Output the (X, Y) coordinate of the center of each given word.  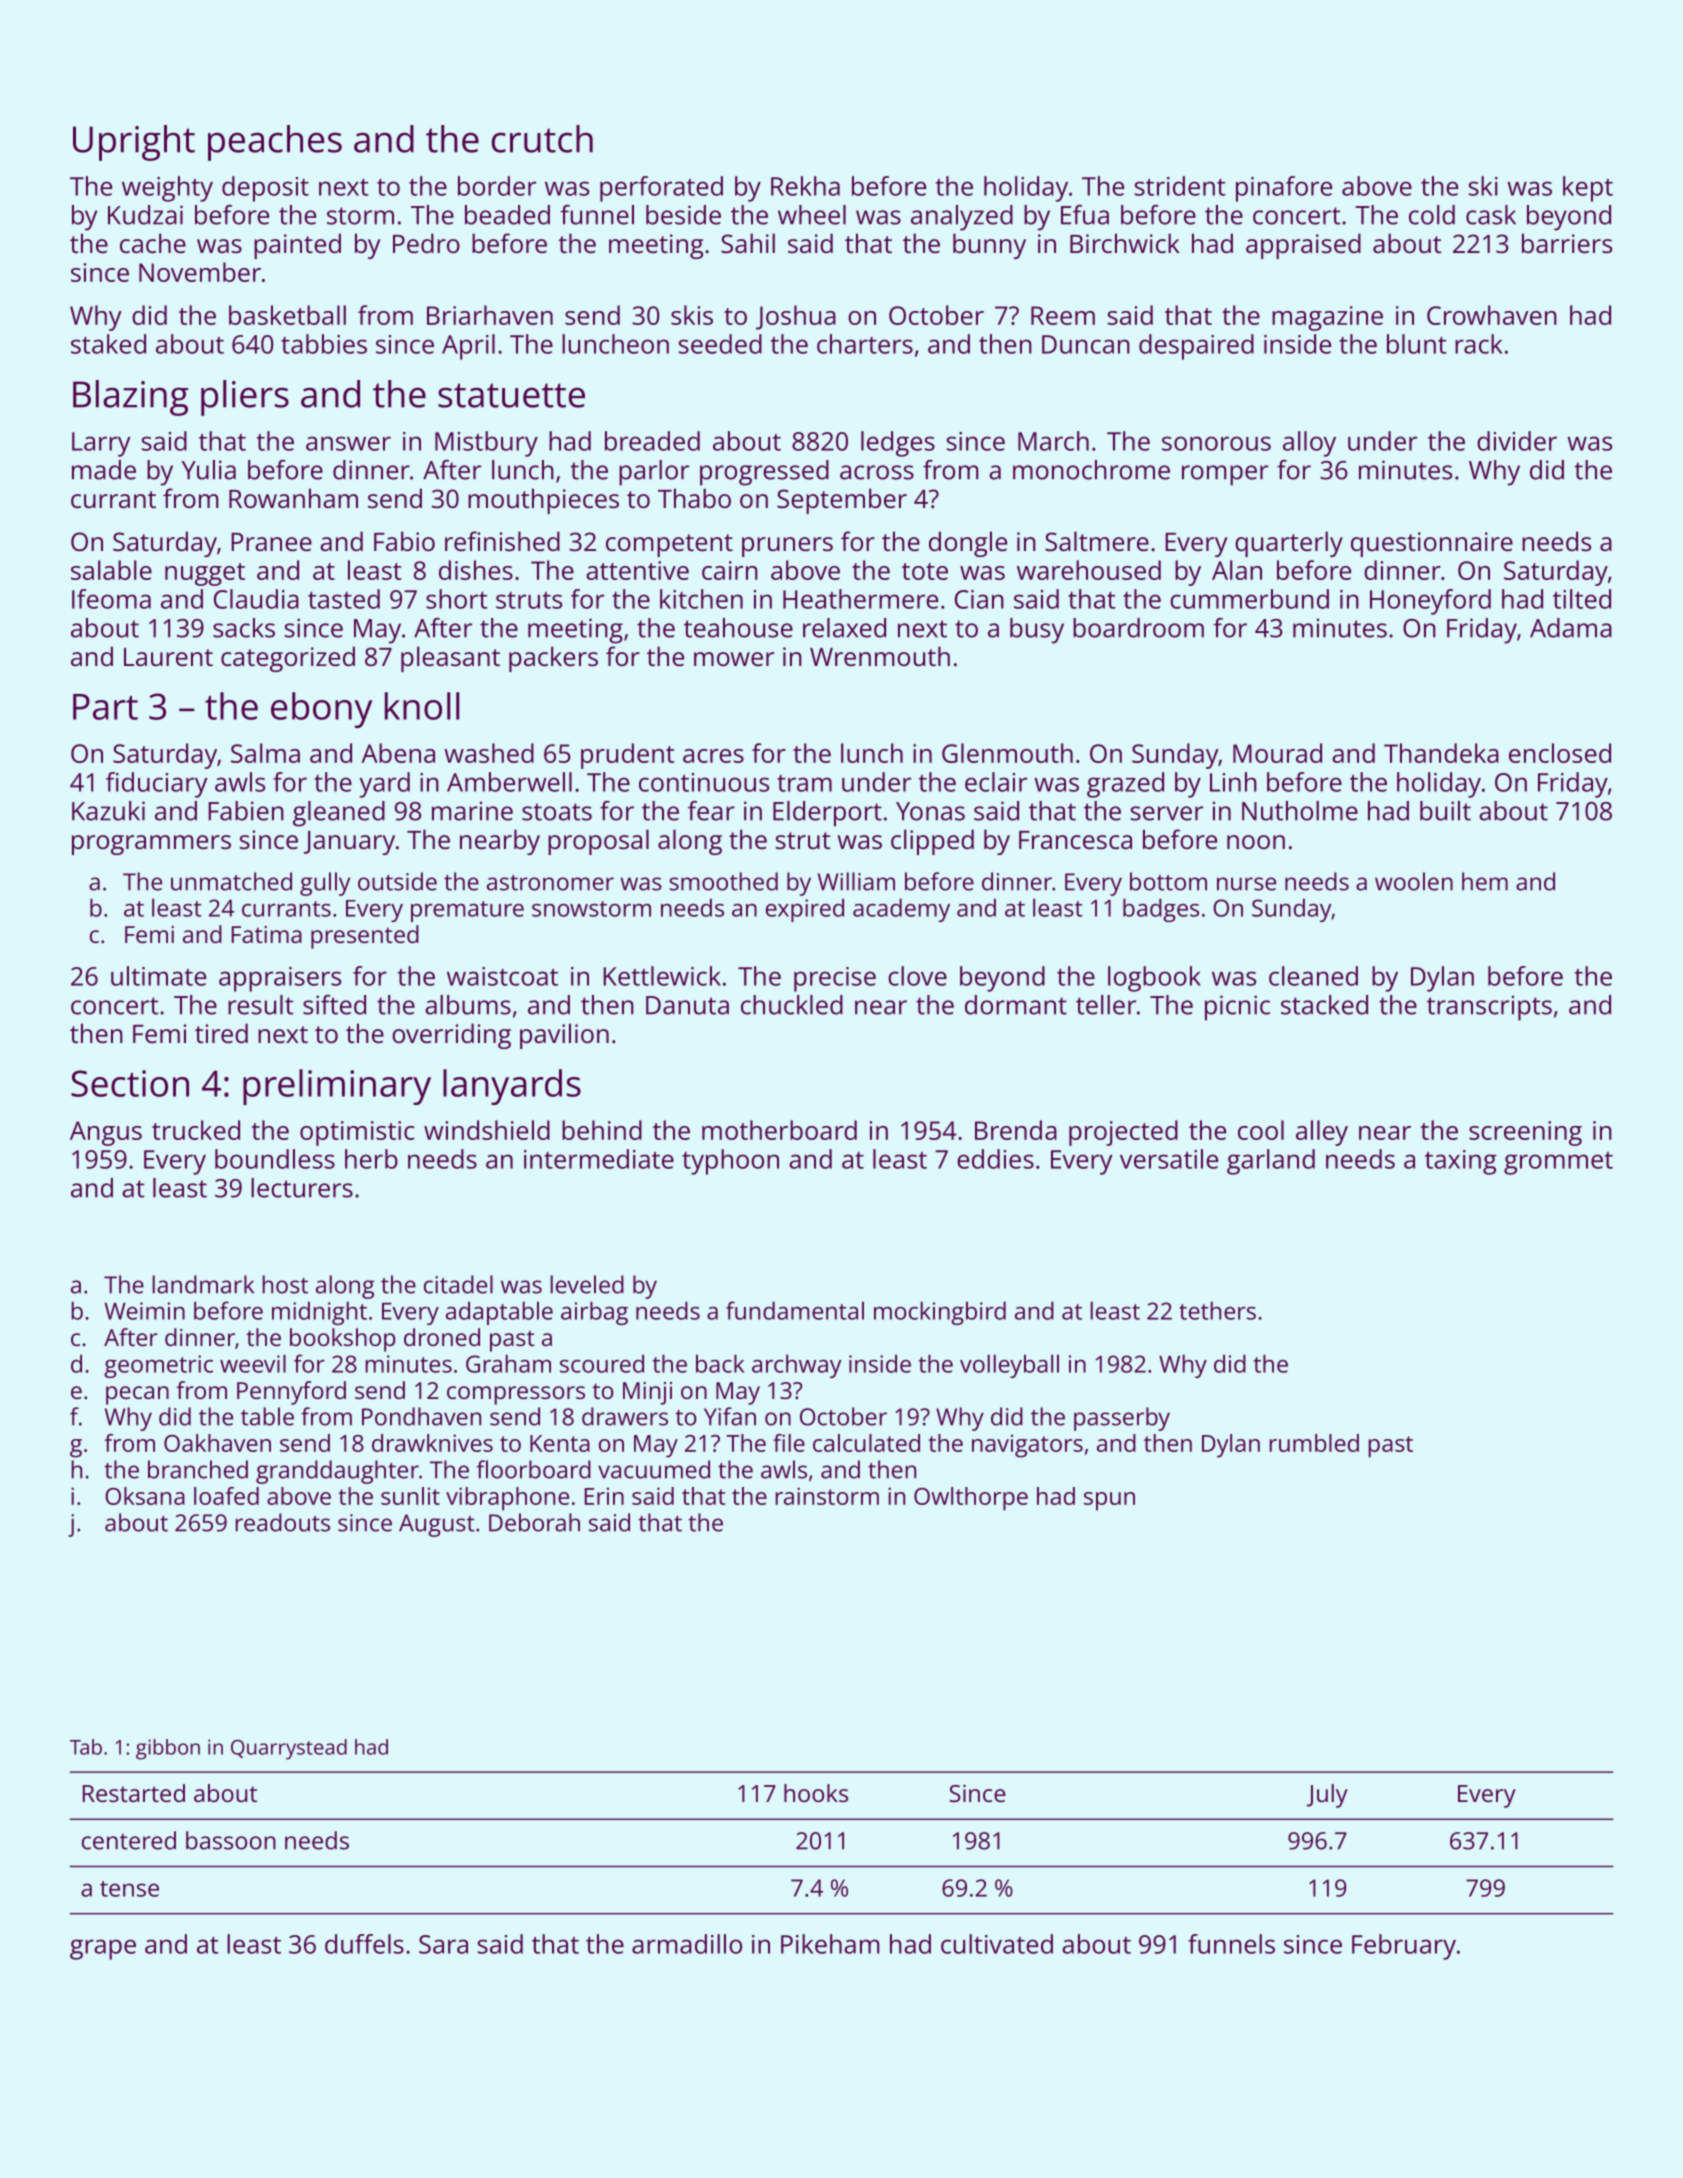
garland (1271, 1162)
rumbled (1314, 1443)
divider (1517, 441)
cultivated (997, 1944)
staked (108, 344)
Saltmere (1097, 541)
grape (103, 1949)
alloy (1309, 444)
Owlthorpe (971, 1499)
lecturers (302, 1188)
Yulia (209, 470)
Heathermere (860, 599)
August (437, 1525)
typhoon (730, 1162)
